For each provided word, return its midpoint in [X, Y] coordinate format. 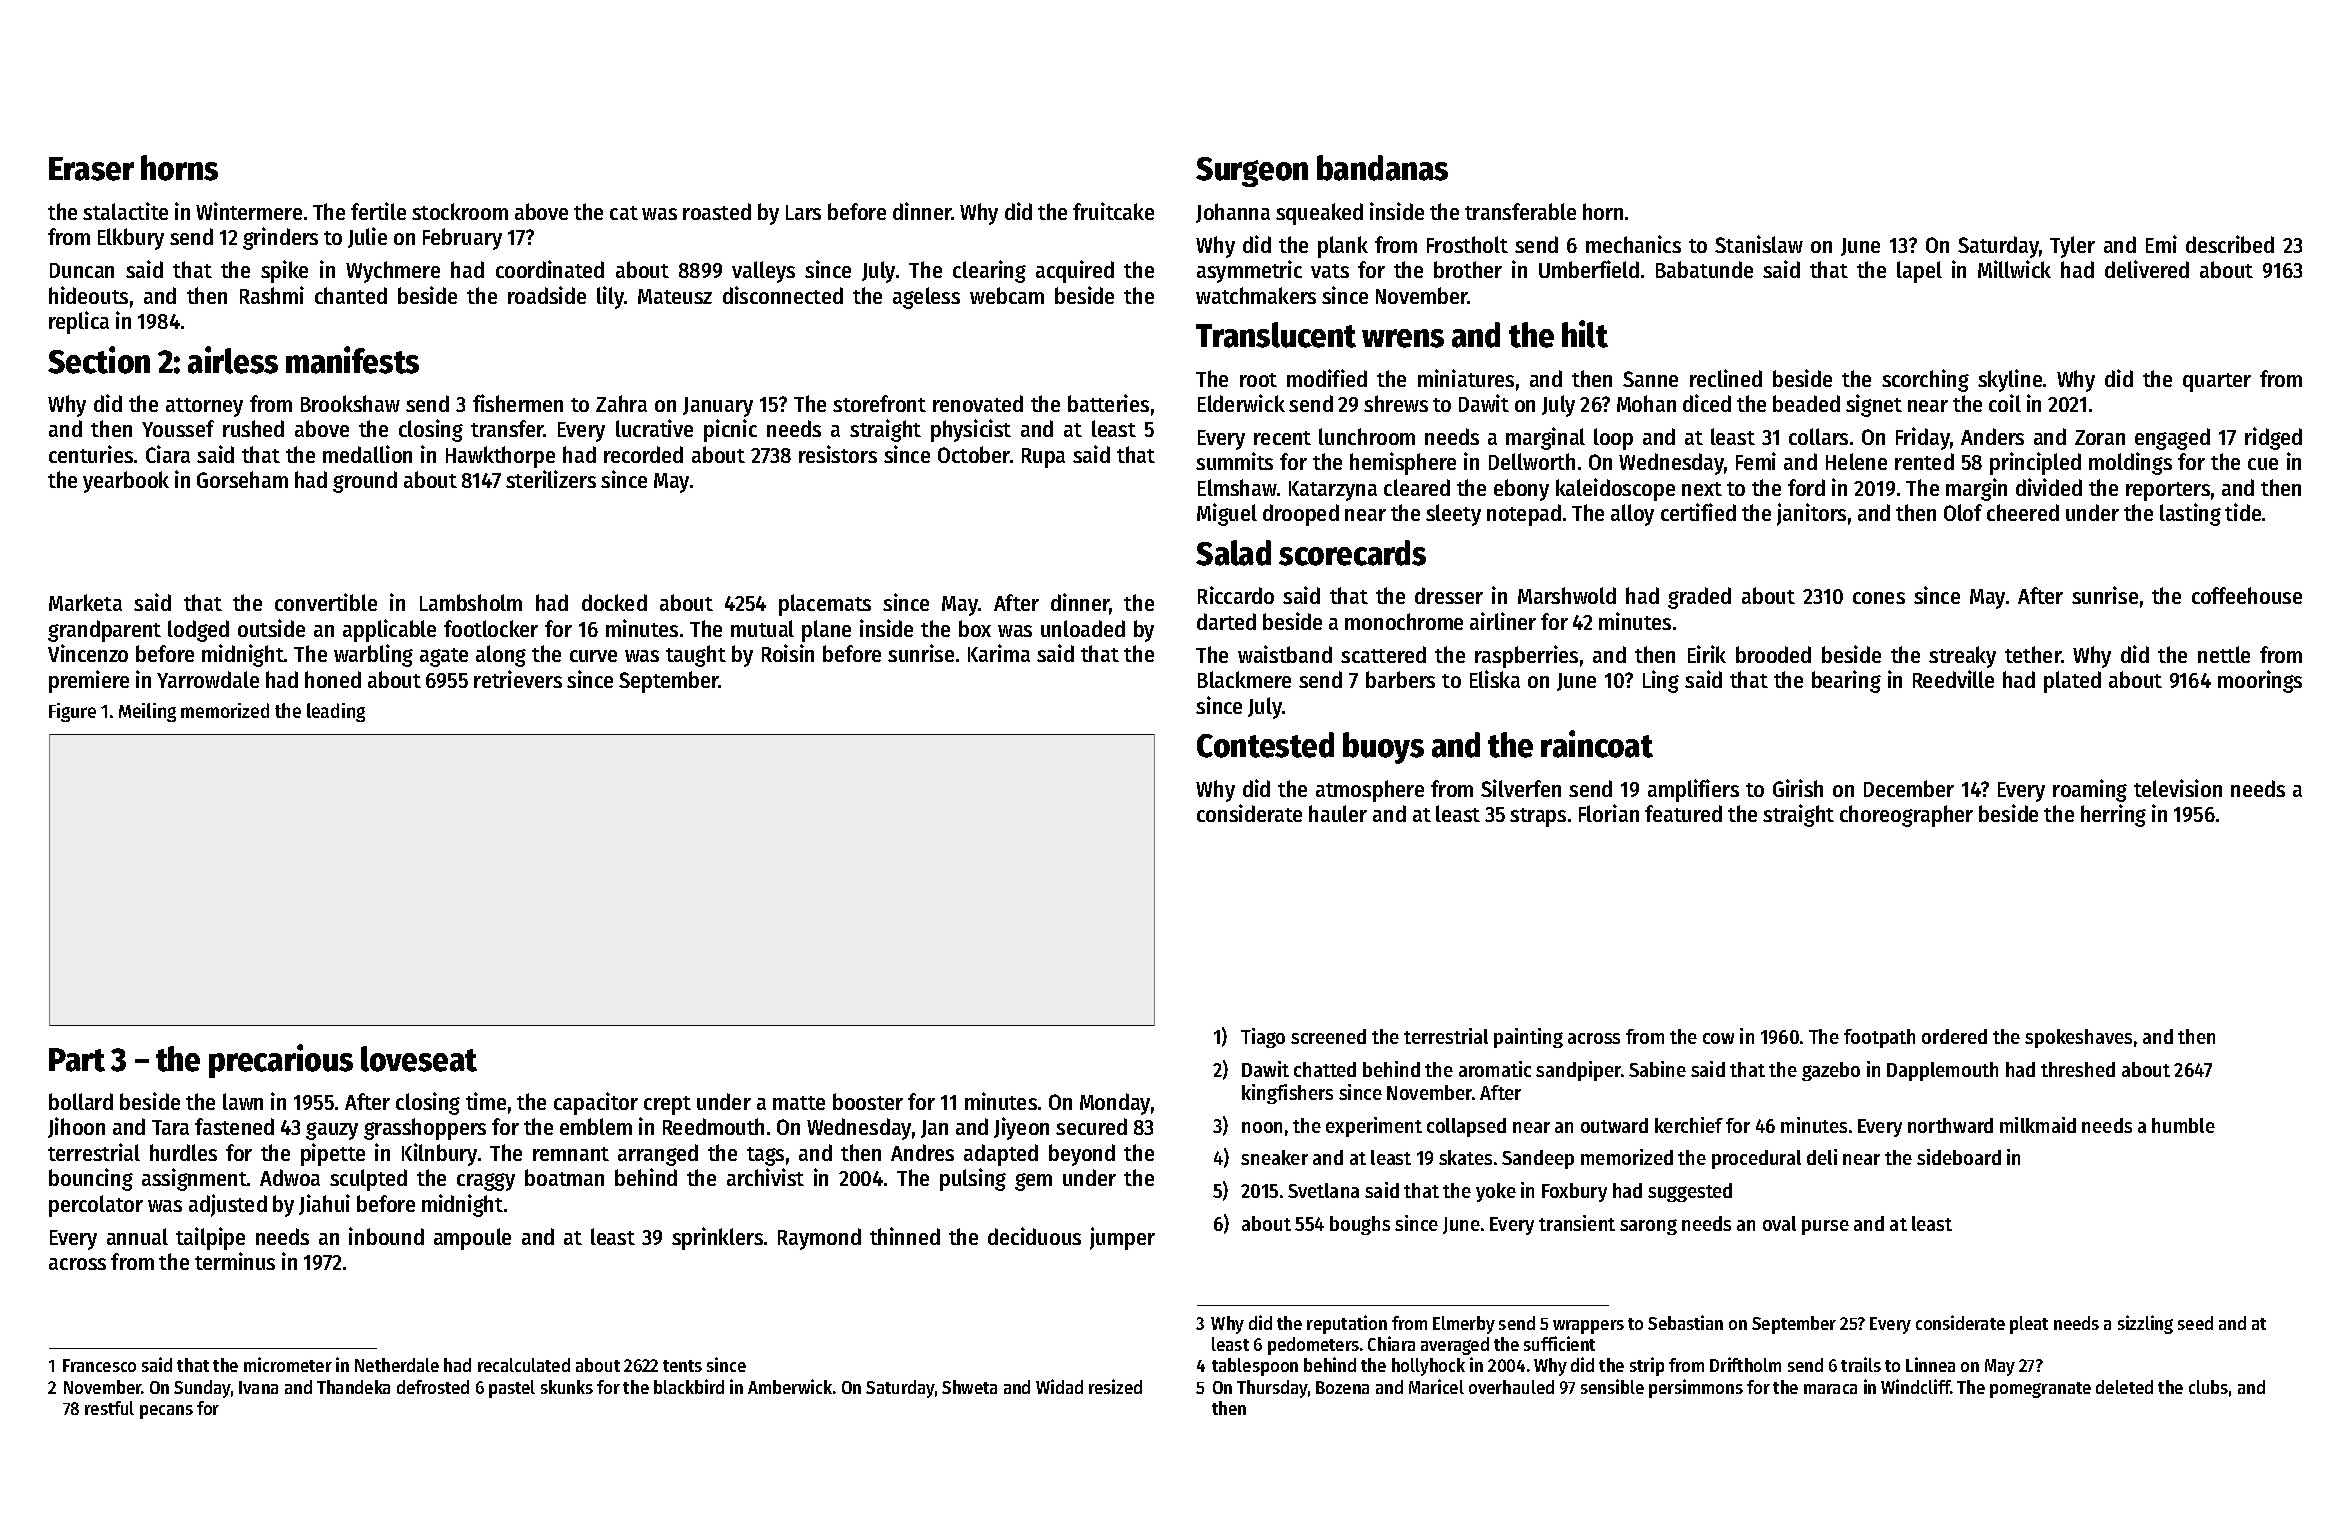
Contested [1265, 745]
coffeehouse [2247, 595]
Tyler [2072, 247]
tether [2033, 654]
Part [77, 1060]
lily [610, 297]
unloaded [1083, 628]
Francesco [99, 1365]
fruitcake [1113, 211]
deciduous [1034, 1236]
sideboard [1959, 1157]
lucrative [654, 428]
